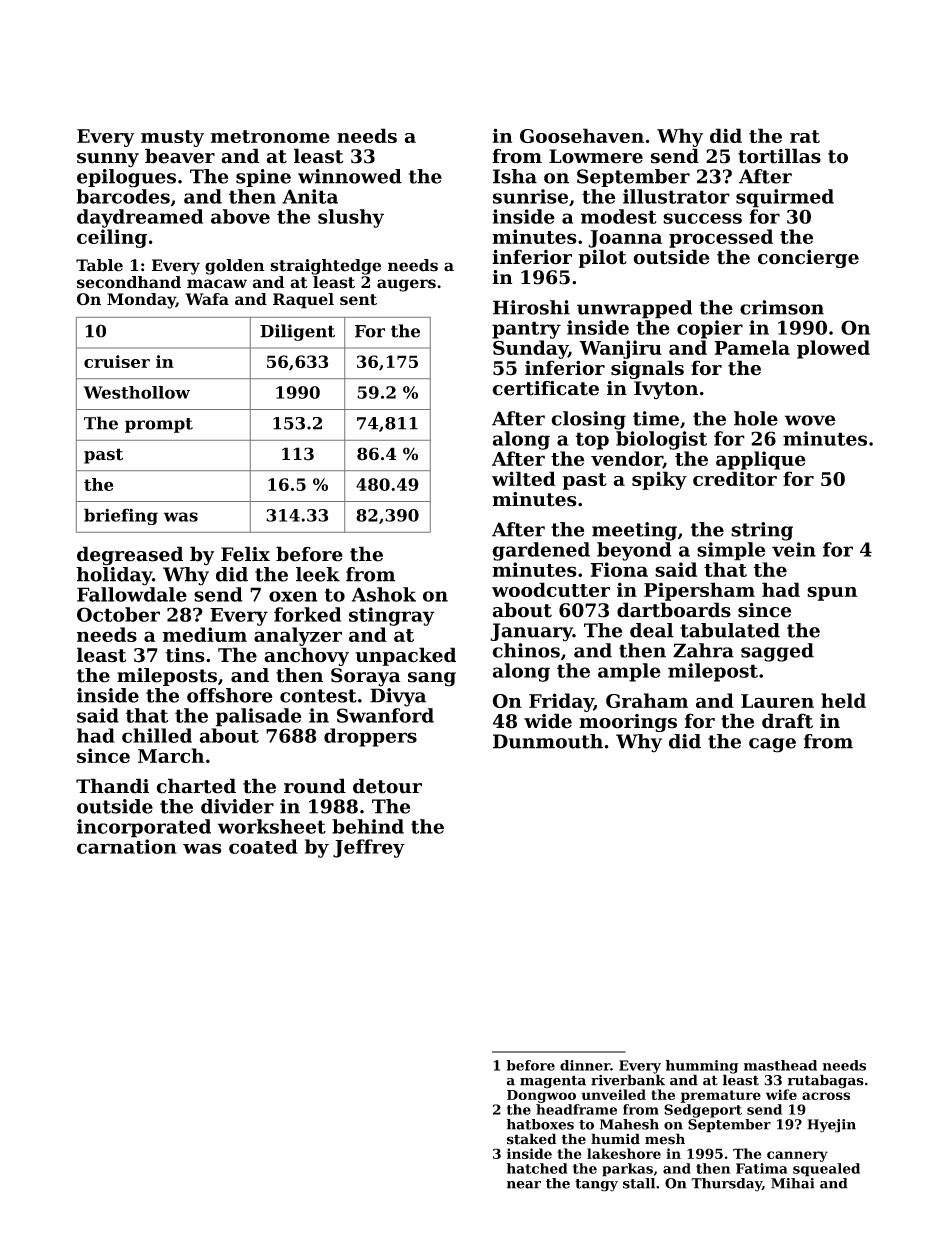 This page has width=952, height=1233. Describe the element at coordinates (548, 741) in the page. I see `Dunmouth` at that location.
